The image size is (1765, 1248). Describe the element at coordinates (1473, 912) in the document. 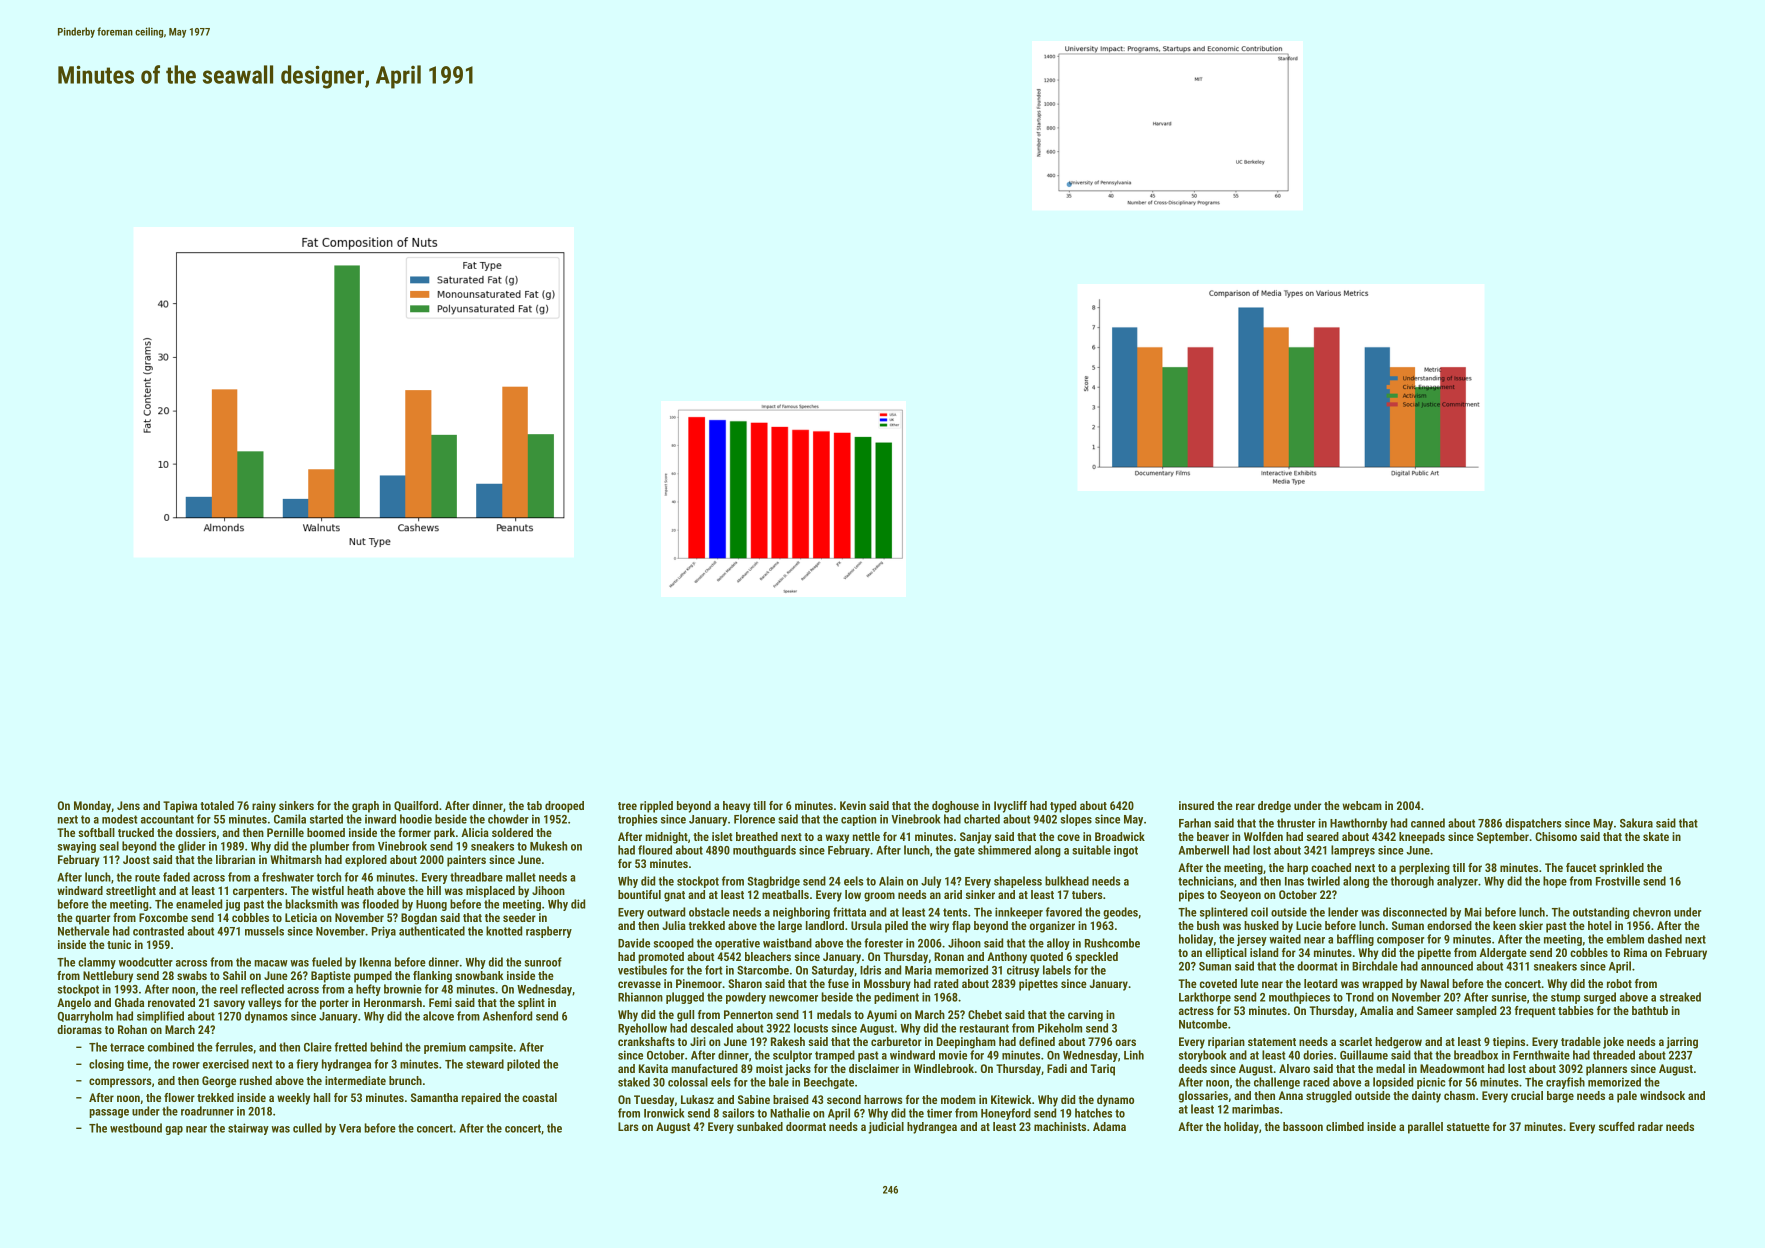

I see `Mai` at that location.
